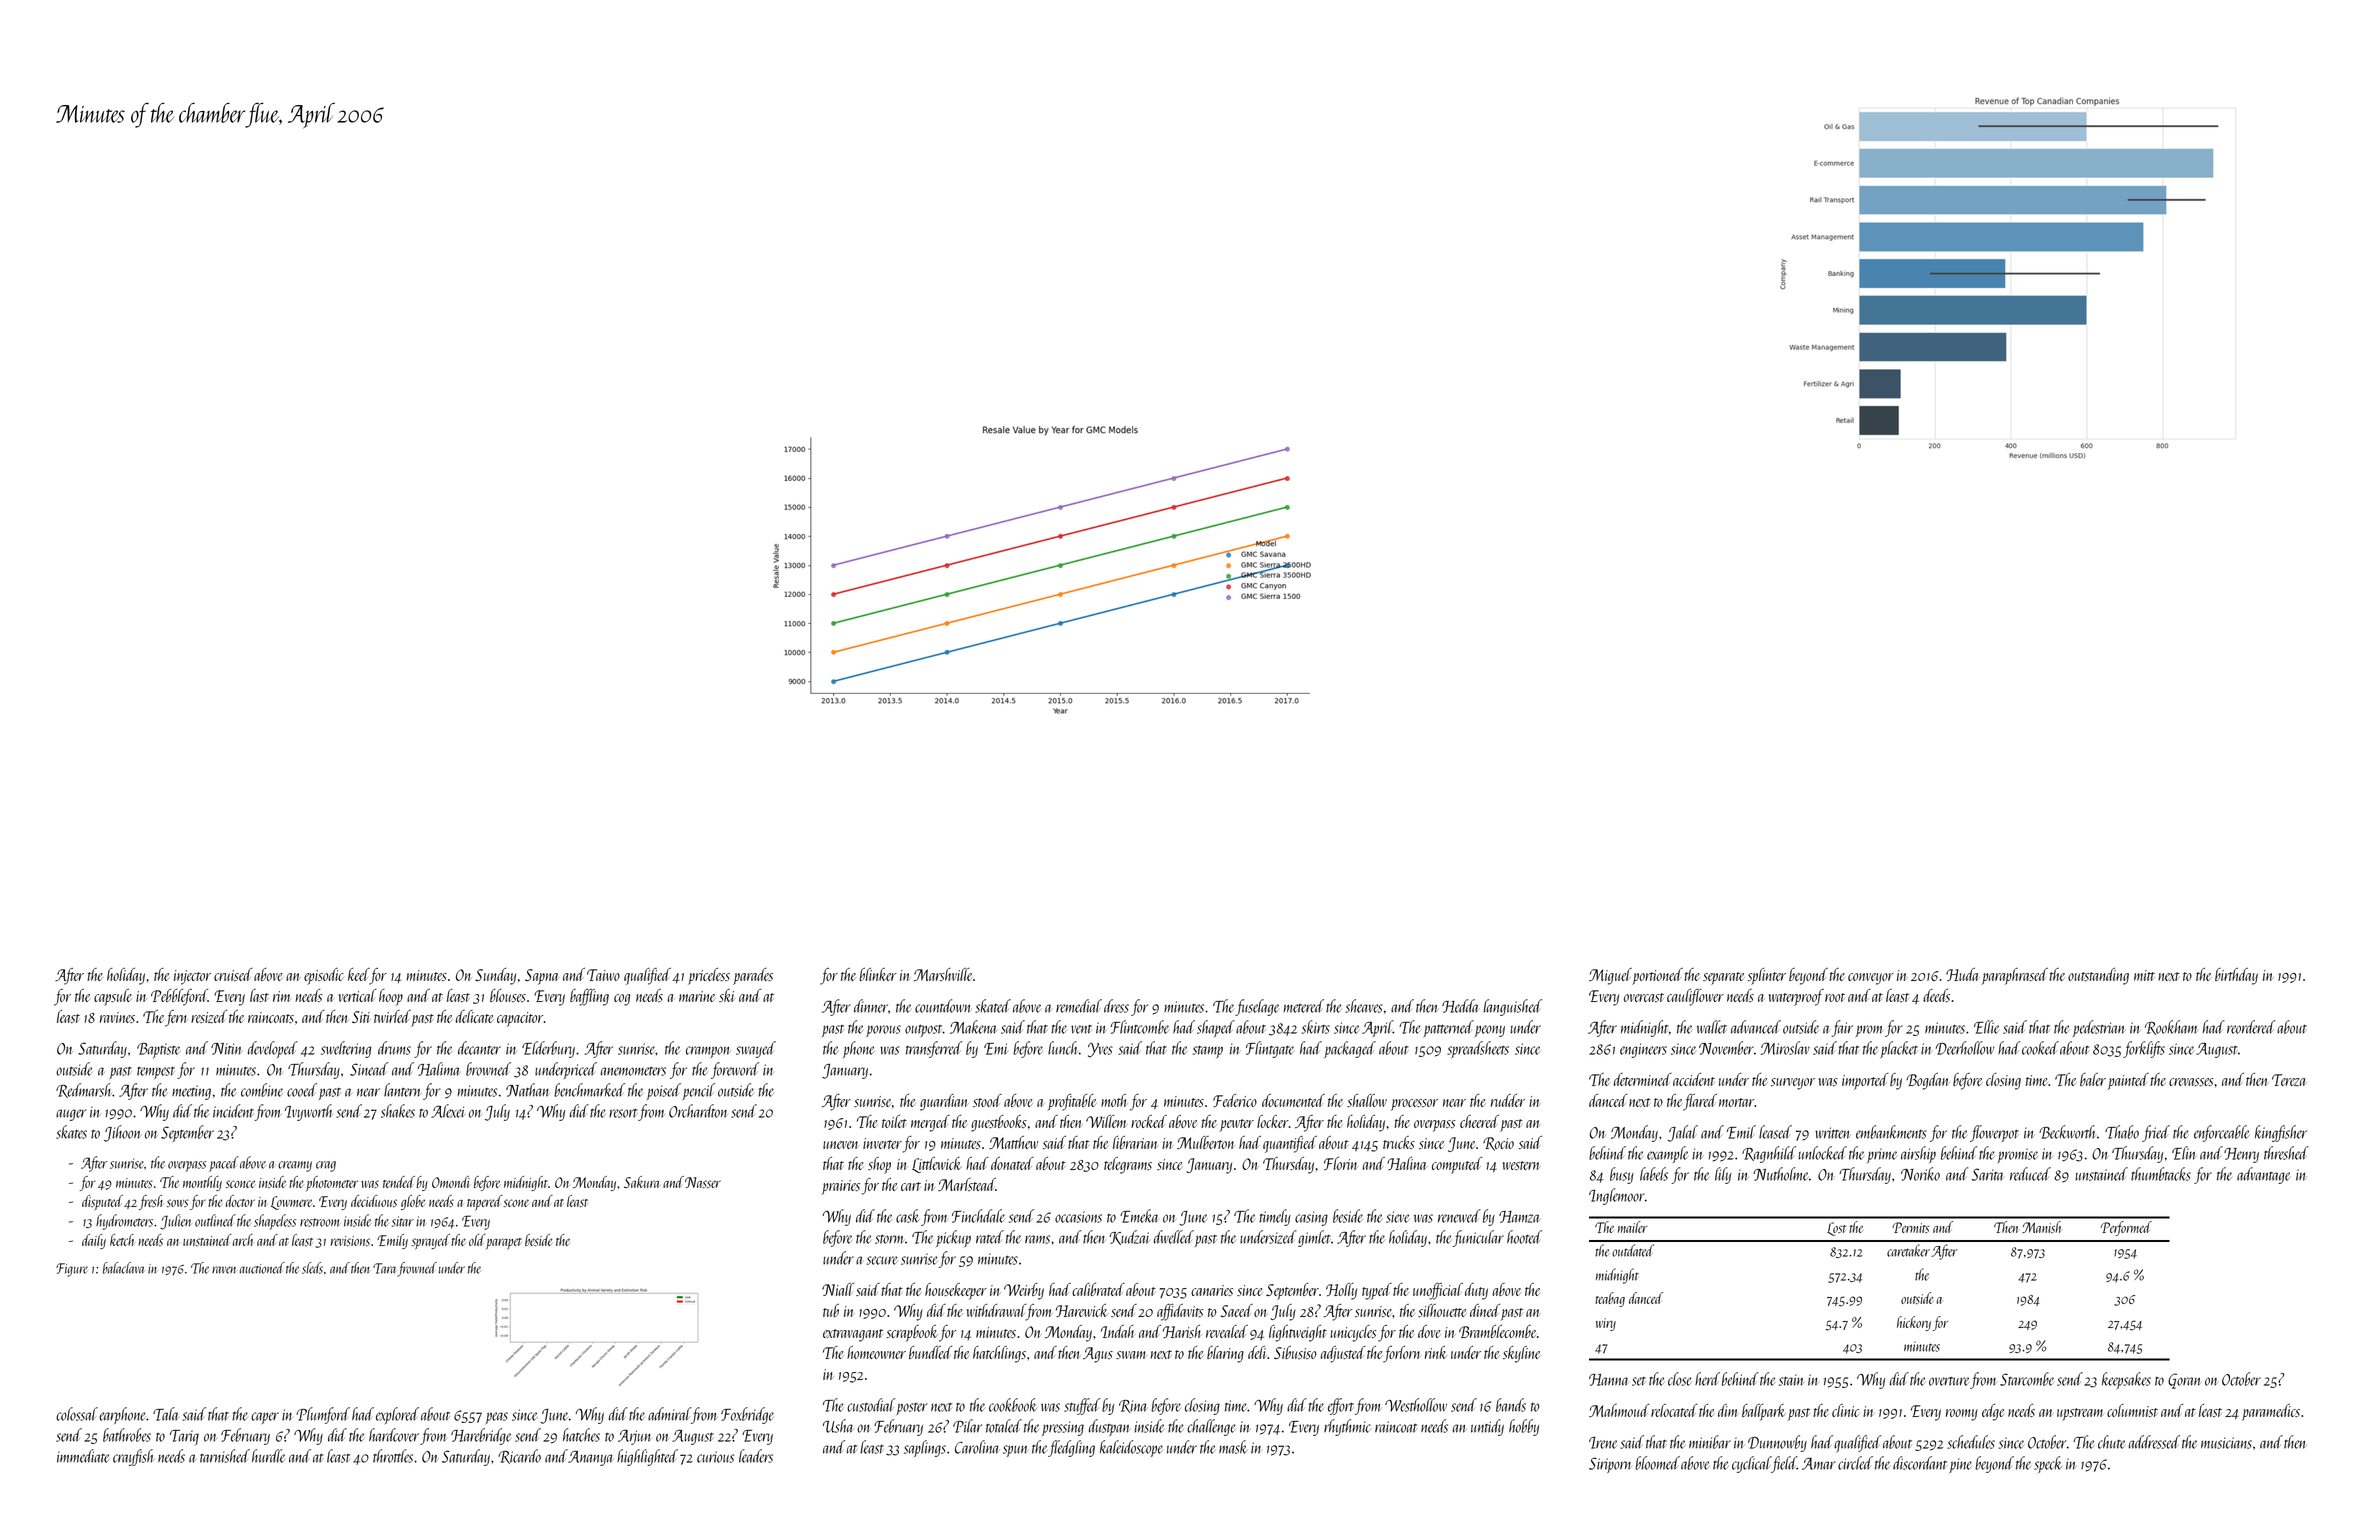  What do you see at coordinates (233, 974) in the image?
I see `cruised` at bounding box center [233, 974].
